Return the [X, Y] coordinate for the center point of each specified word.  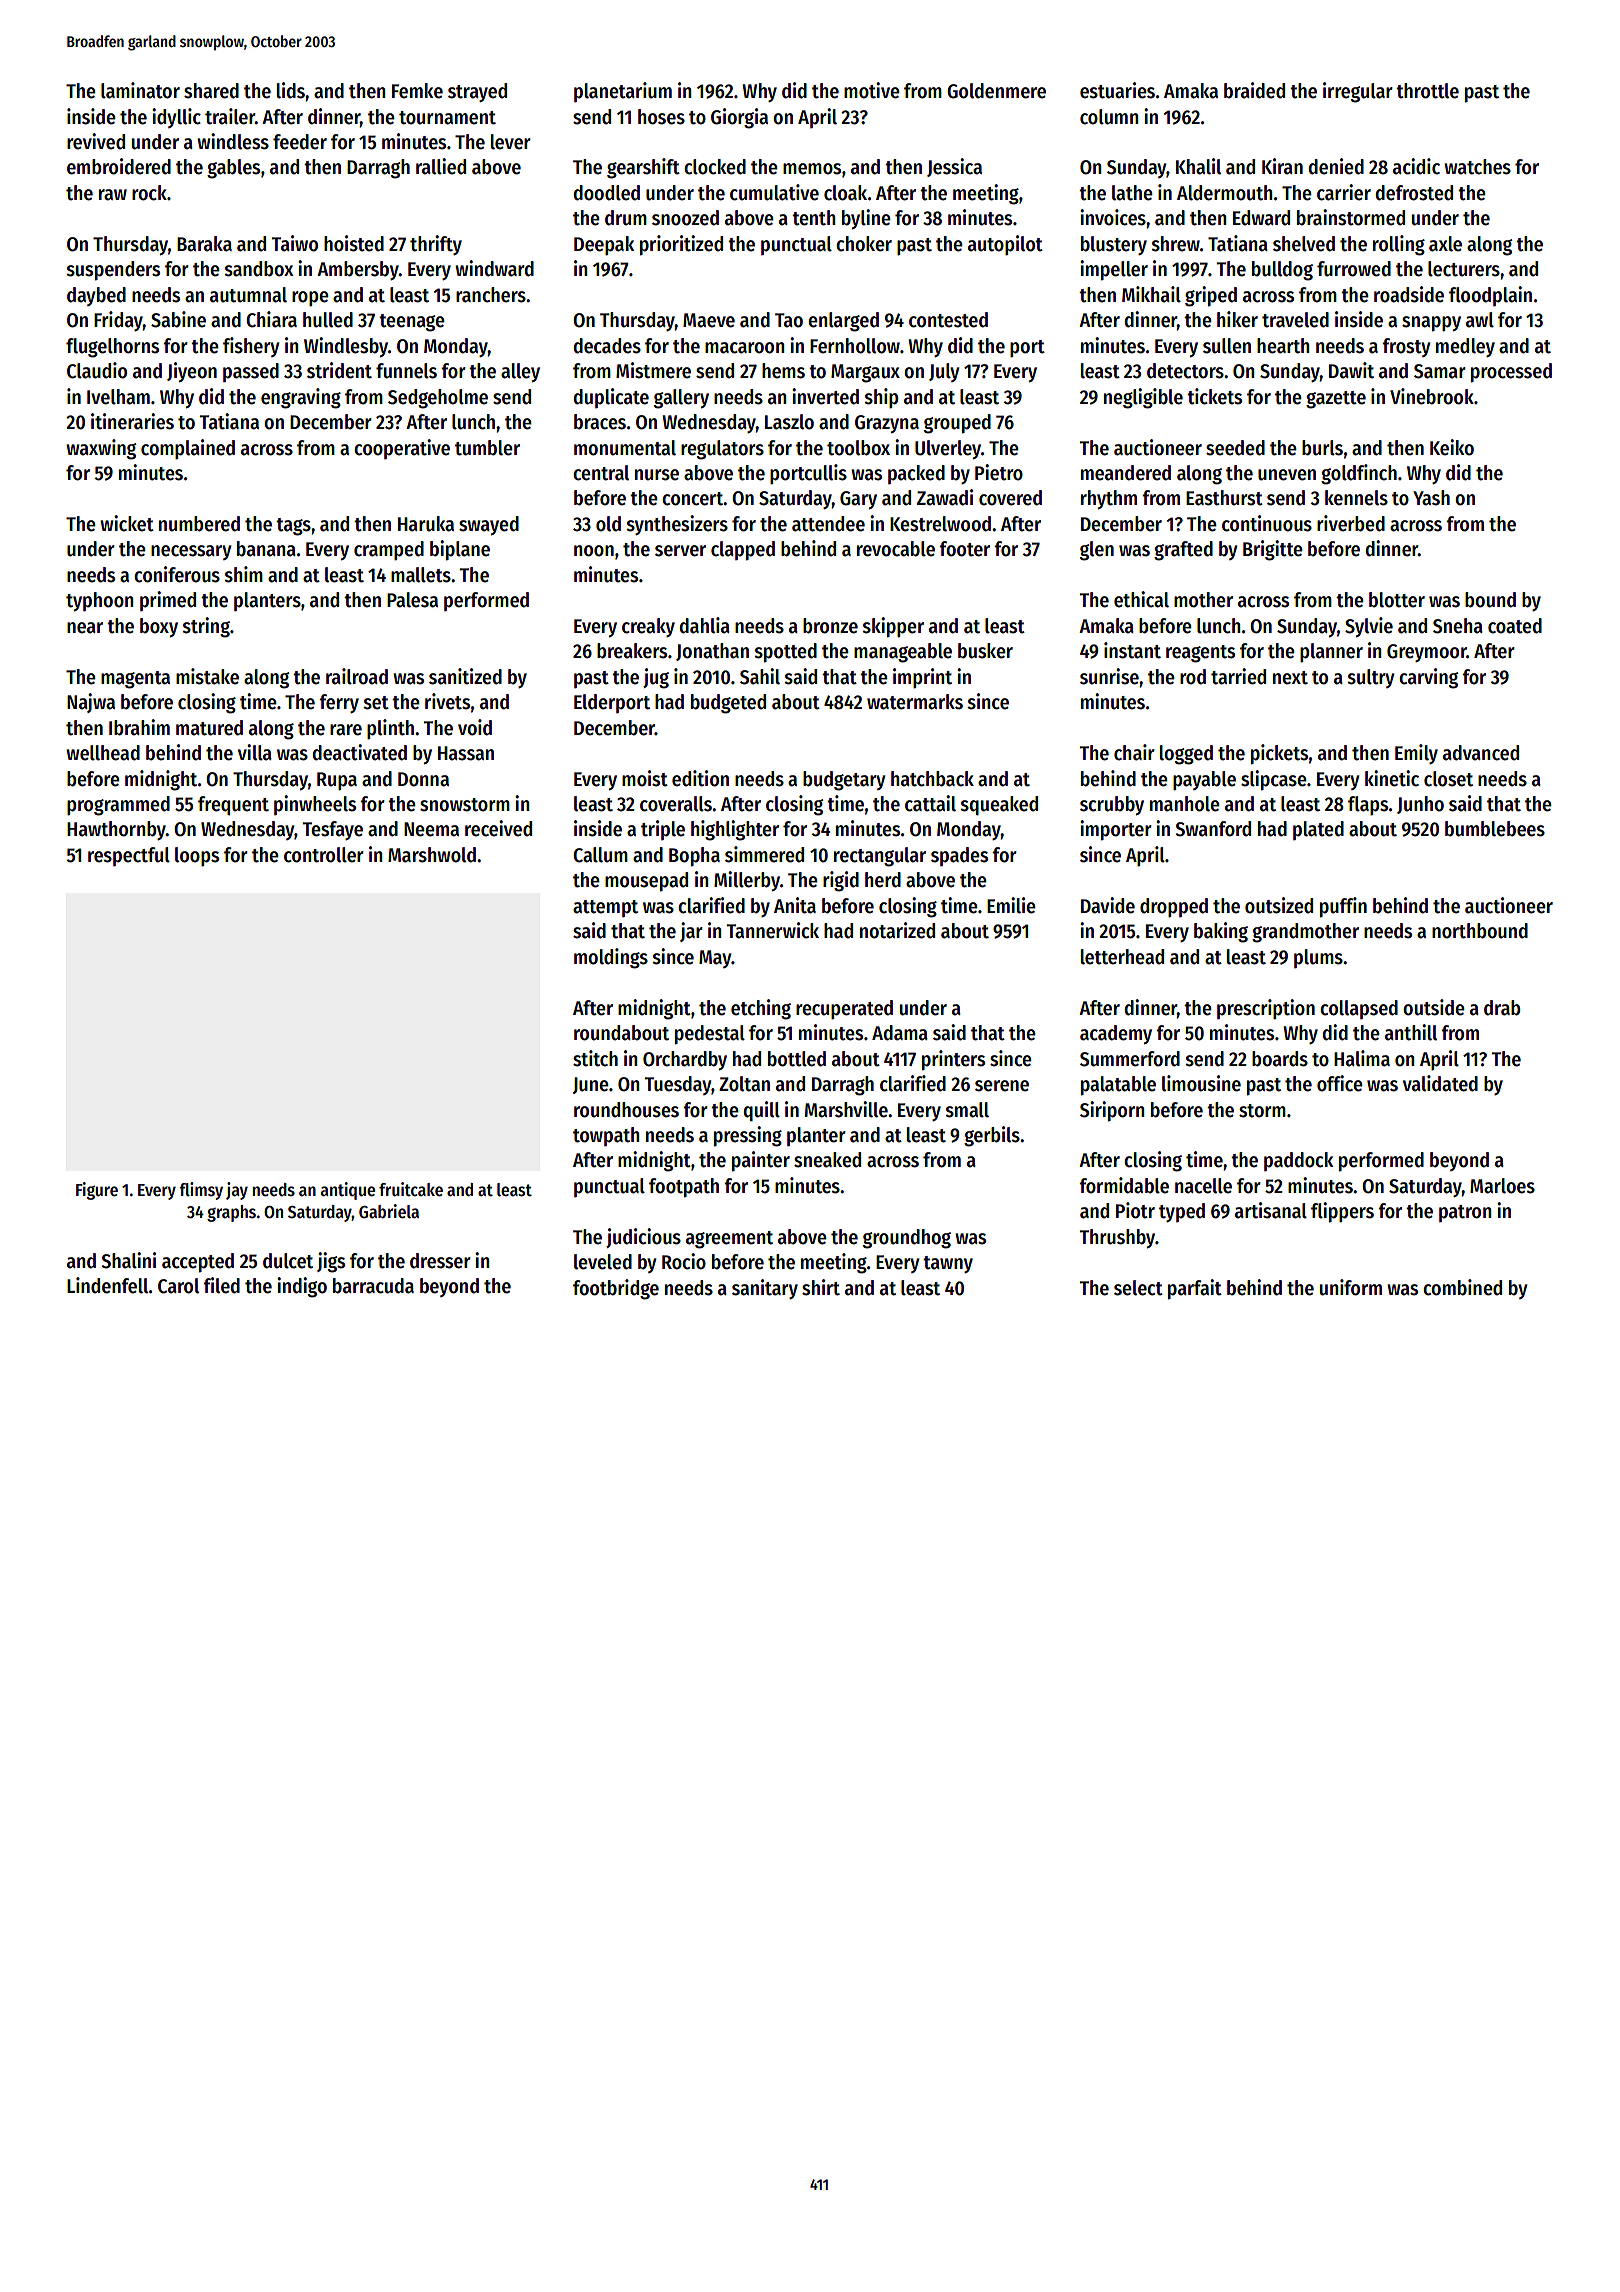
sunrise [1109, 676]
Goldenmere [996, 91]
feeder [300, 142]
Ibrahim [139, 727]
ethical [1141, 599]
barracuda [373, 1286]
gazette [1336, 400]
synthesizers [677, 525]
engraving [301, 398]
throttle [1427, 91]
